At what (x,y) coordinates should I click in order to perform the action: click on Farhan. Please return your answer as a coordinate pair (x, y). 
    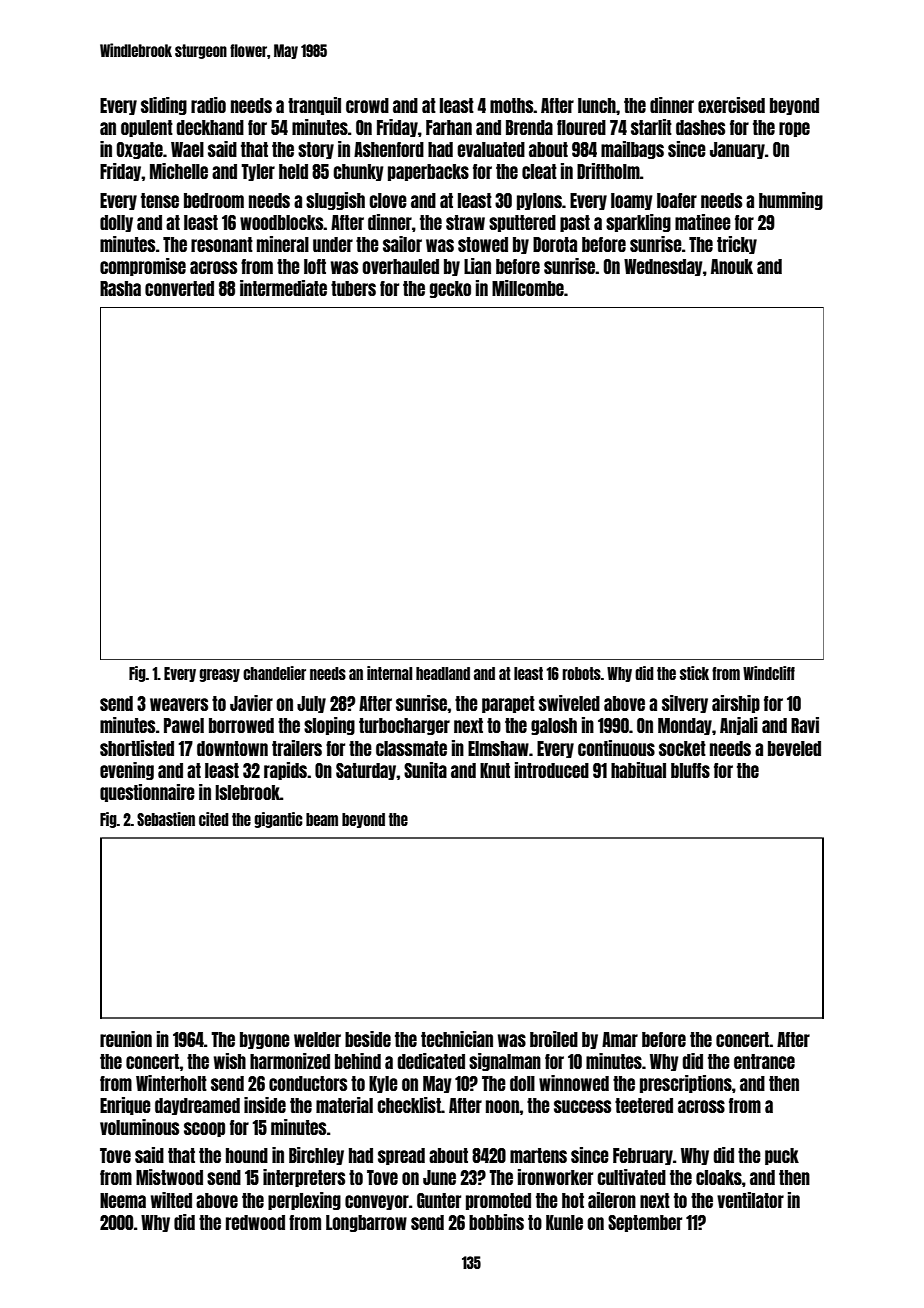
    Looking at the image, I should click on (449, 127).
